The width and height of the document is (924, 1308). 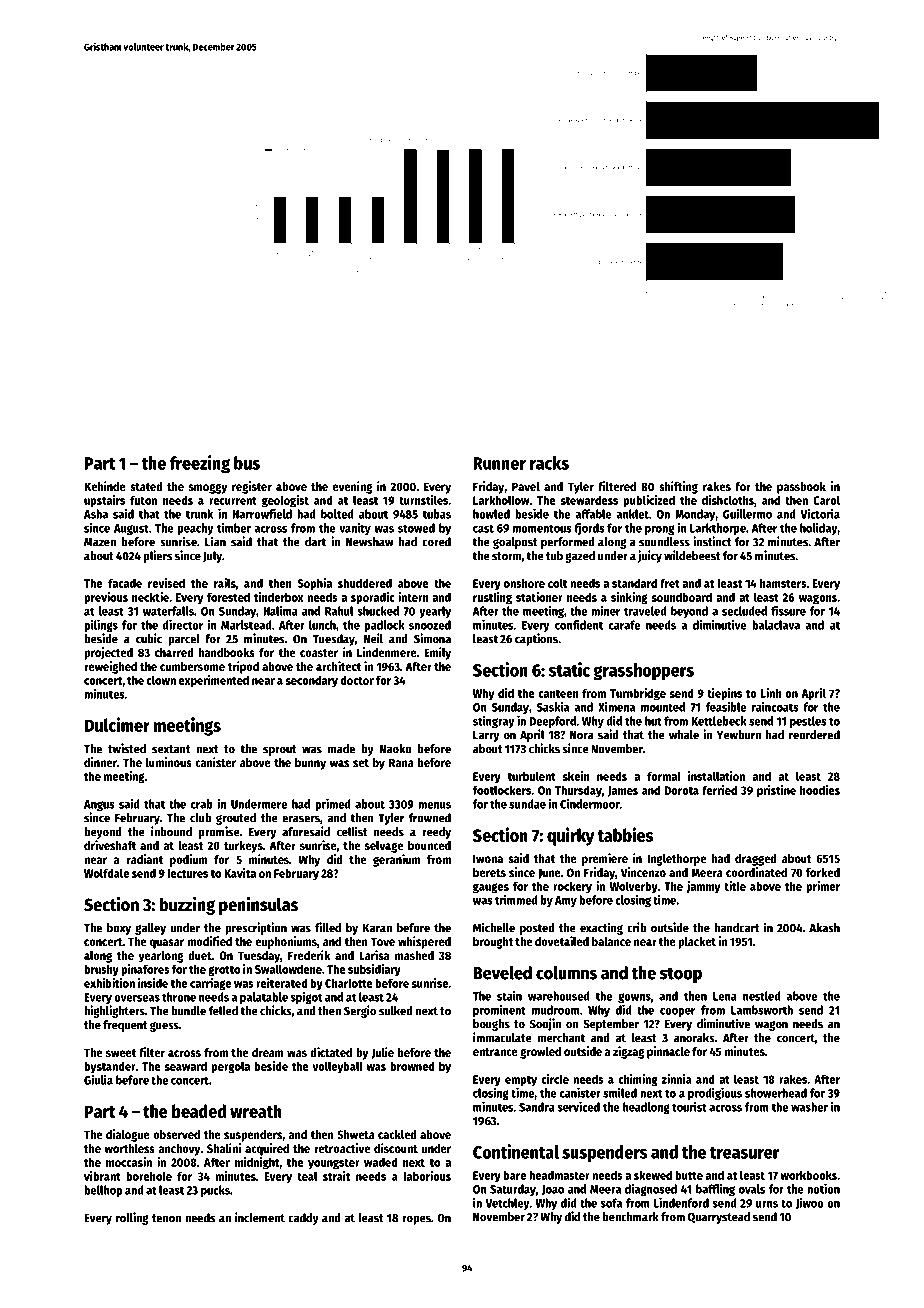 What do you see at coordinates (756, 860) in the document?
I see `dragged` at bounding box center [756, 860].
